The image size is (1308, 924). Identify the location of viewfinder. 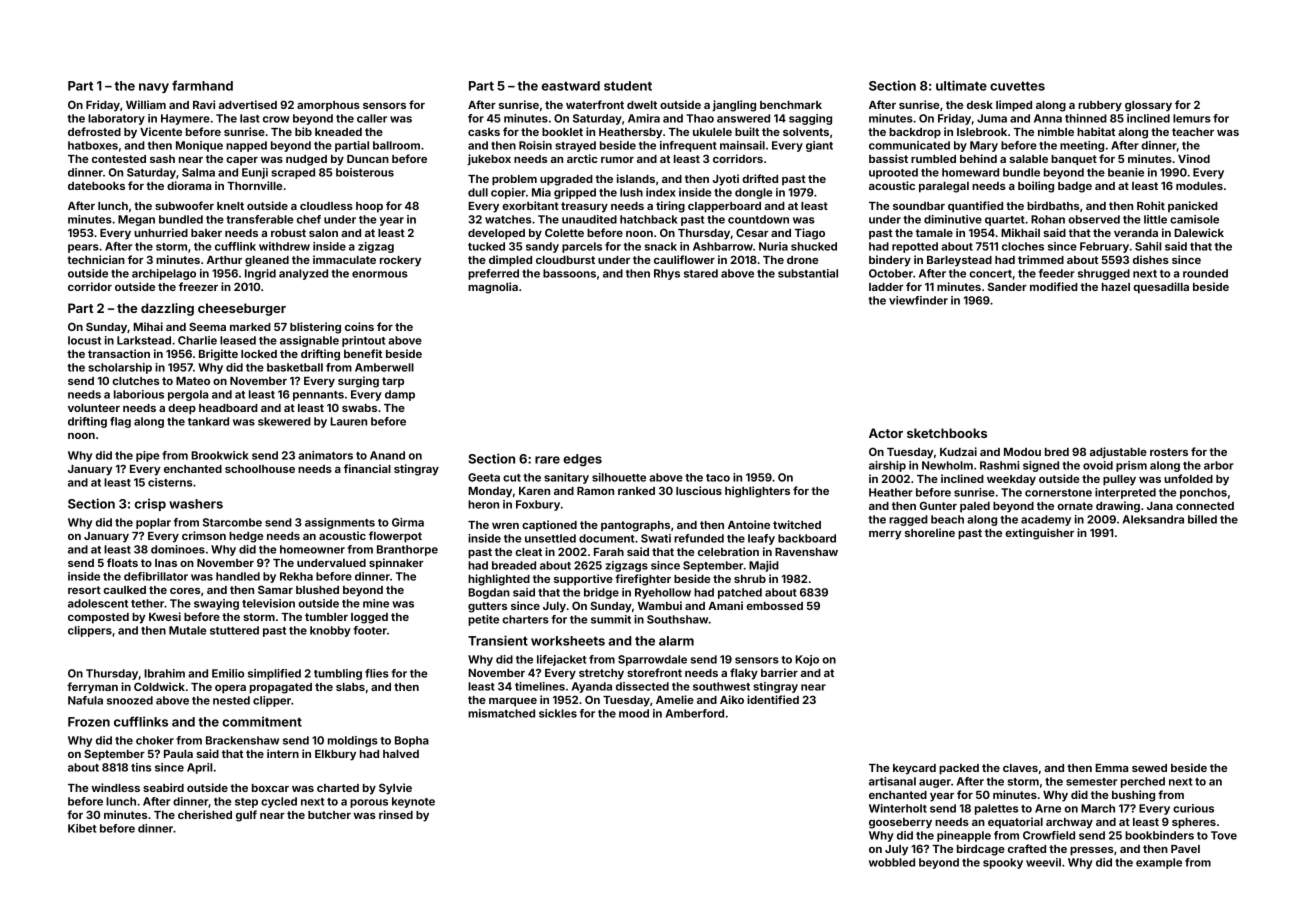
(918, 300).
